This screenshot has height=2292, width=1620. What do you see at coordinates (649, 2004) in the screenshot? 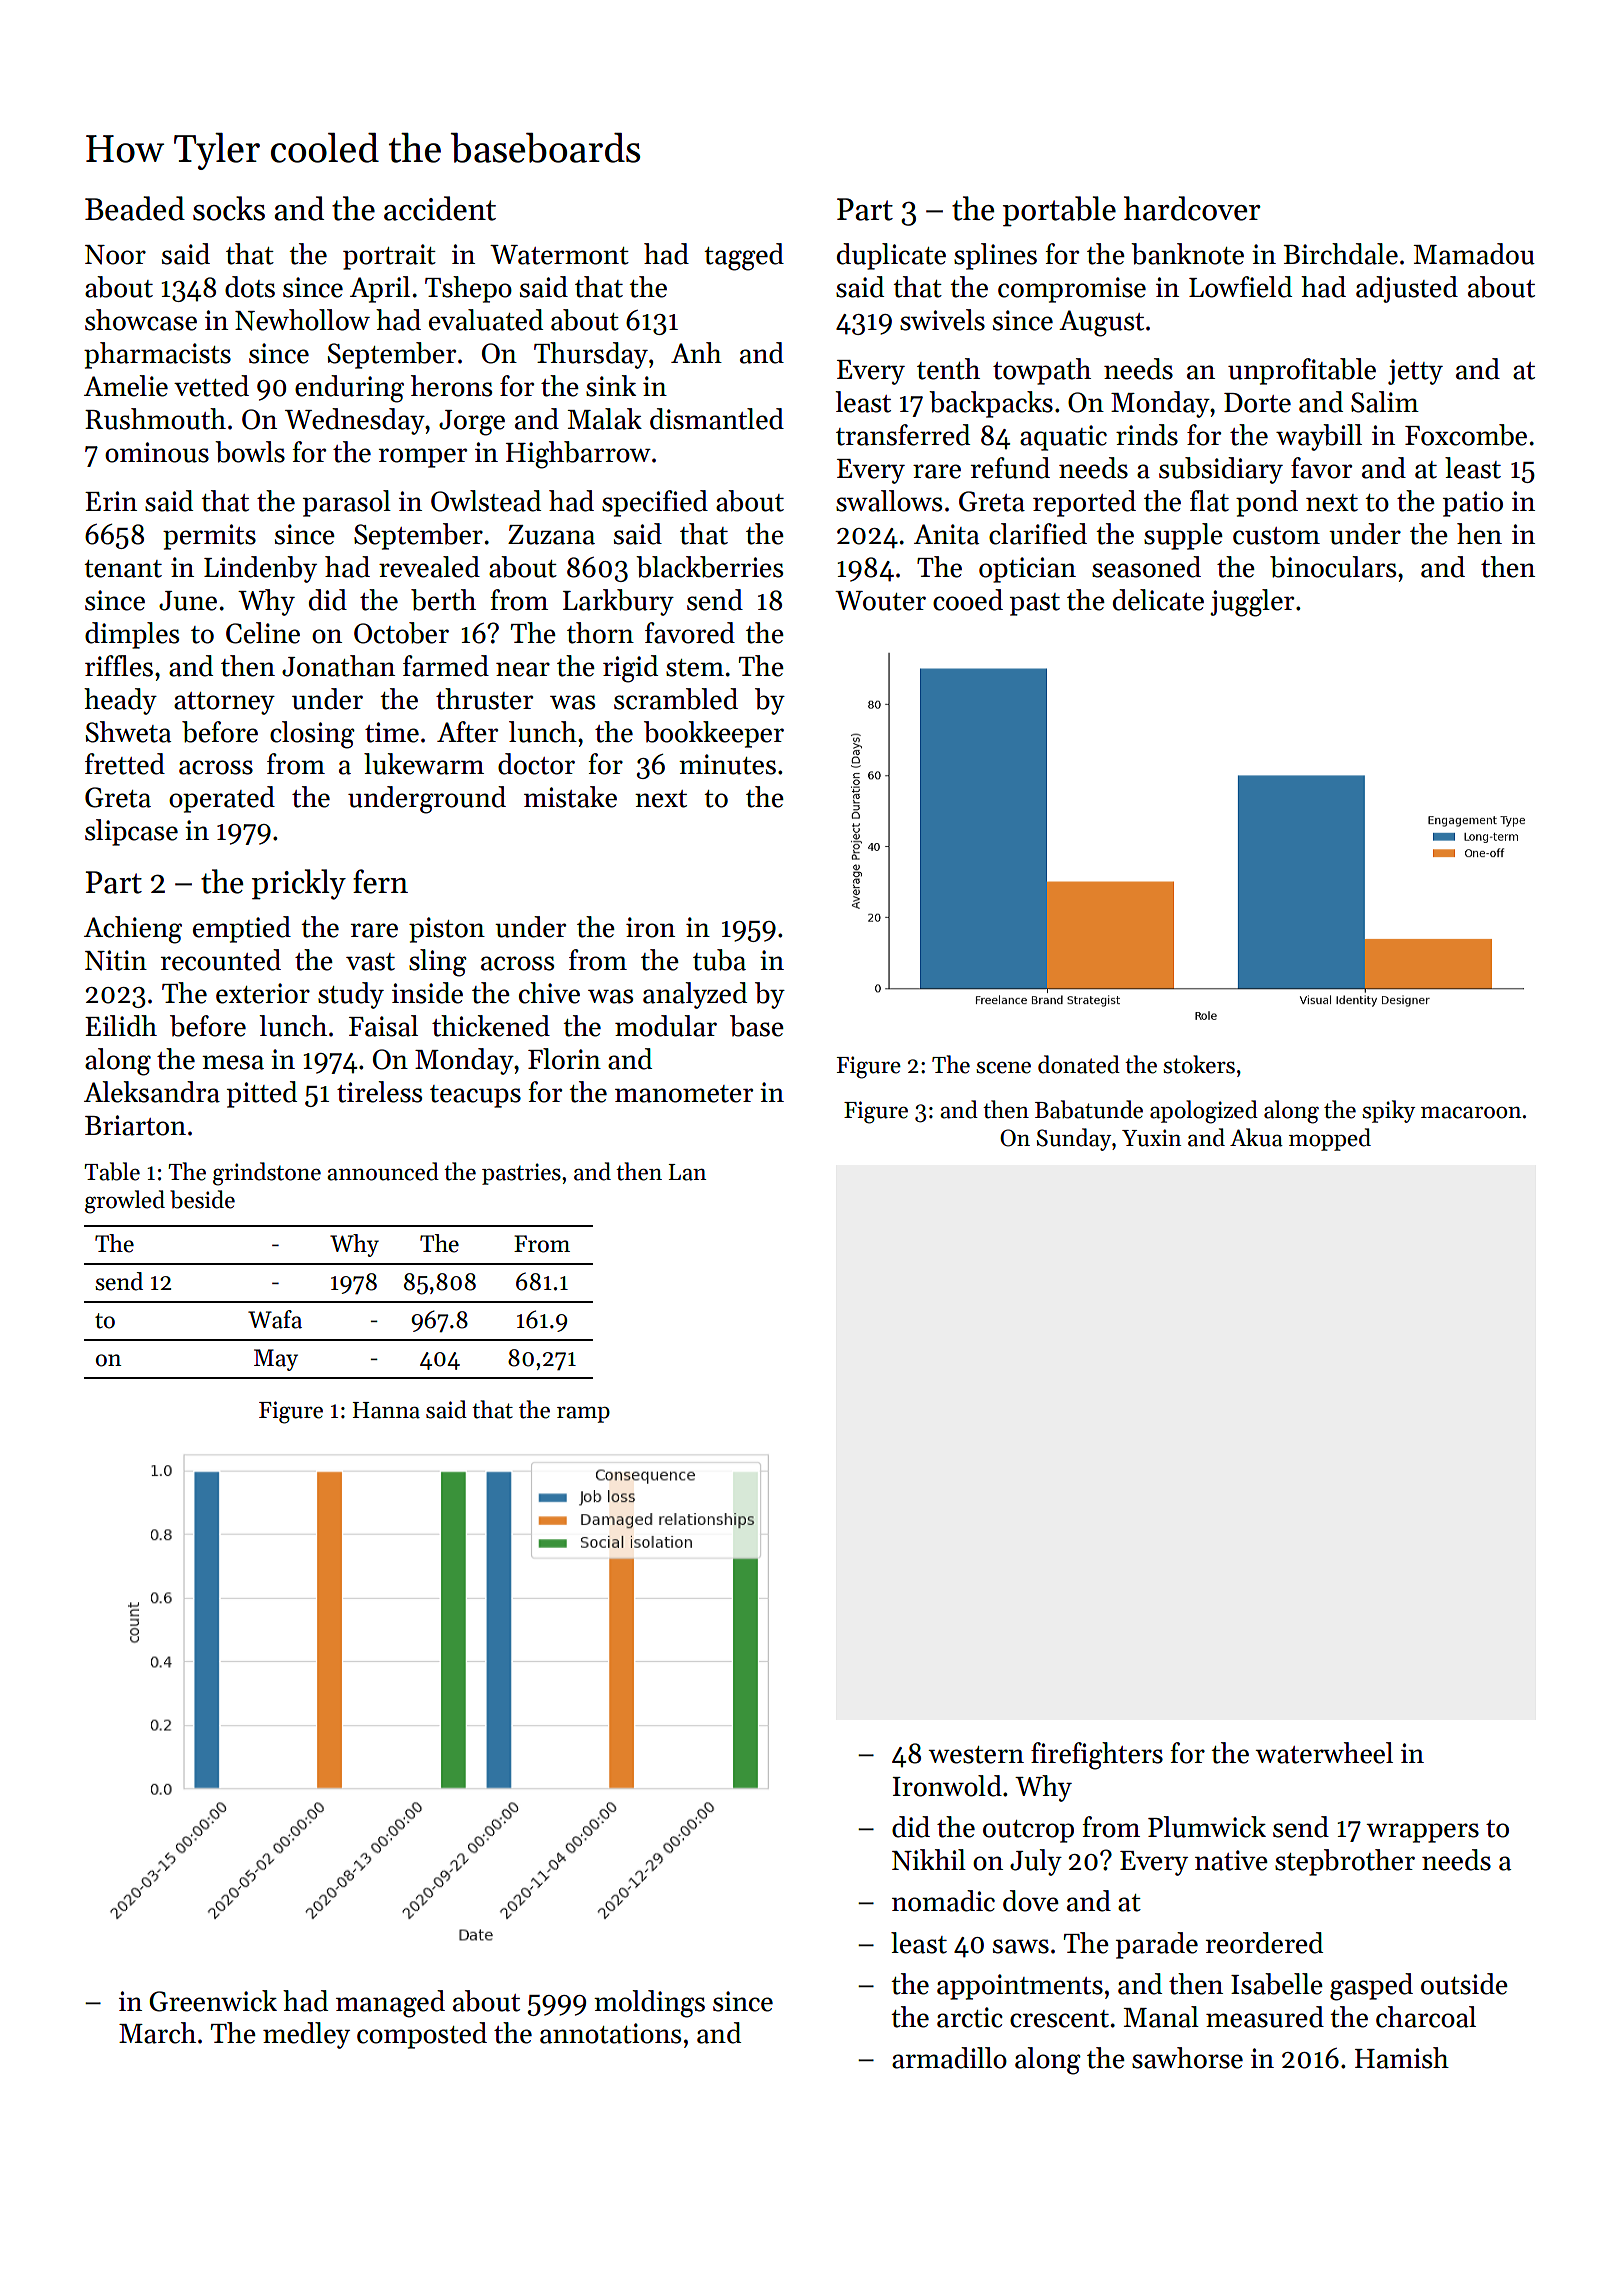
I see `moldings` at bounding box center [649, 2004].
